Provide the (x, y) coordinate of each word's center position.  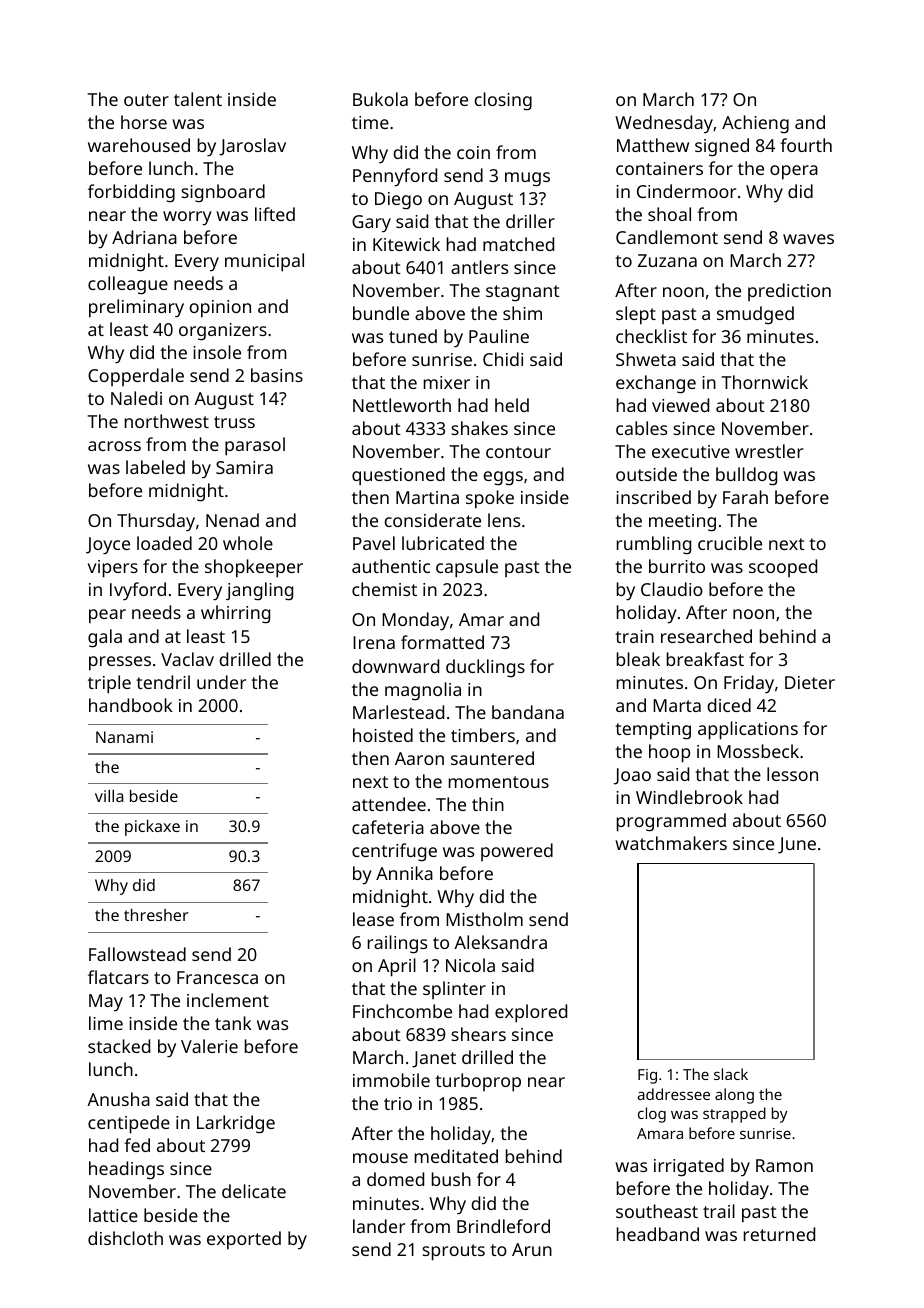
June (797, 845)
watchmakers (671, 843)
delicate (254, 1191)
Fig (647, 1076)
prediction (789, 292)
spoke (490, 499)
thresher (156, 915)
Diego (398, 201)
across (114, 446)
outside (646, 474)
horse (144, 122)
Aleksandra (500, 942)
